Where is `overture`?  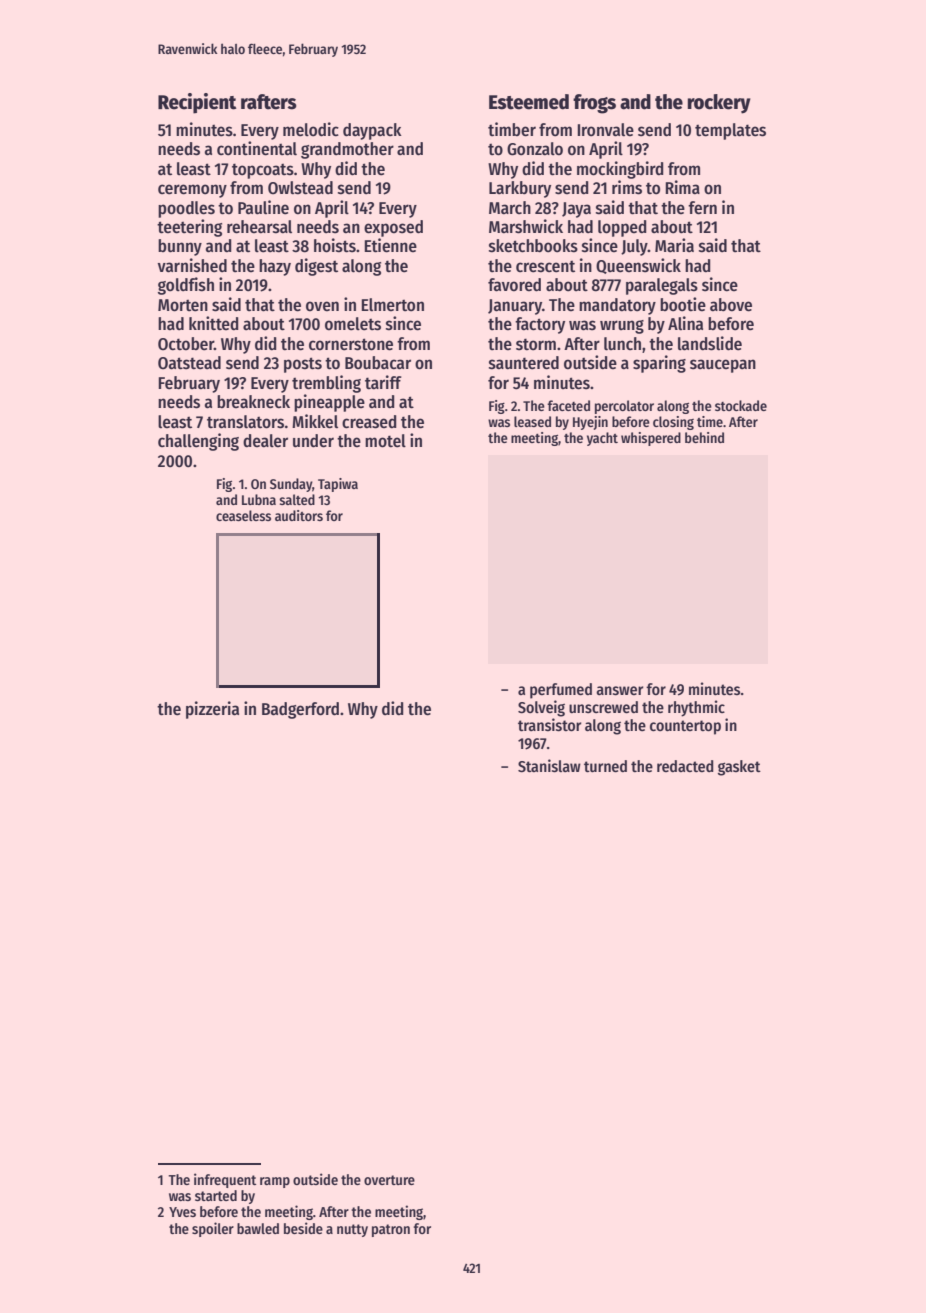 overture is located at coordinates (389, 1180).
